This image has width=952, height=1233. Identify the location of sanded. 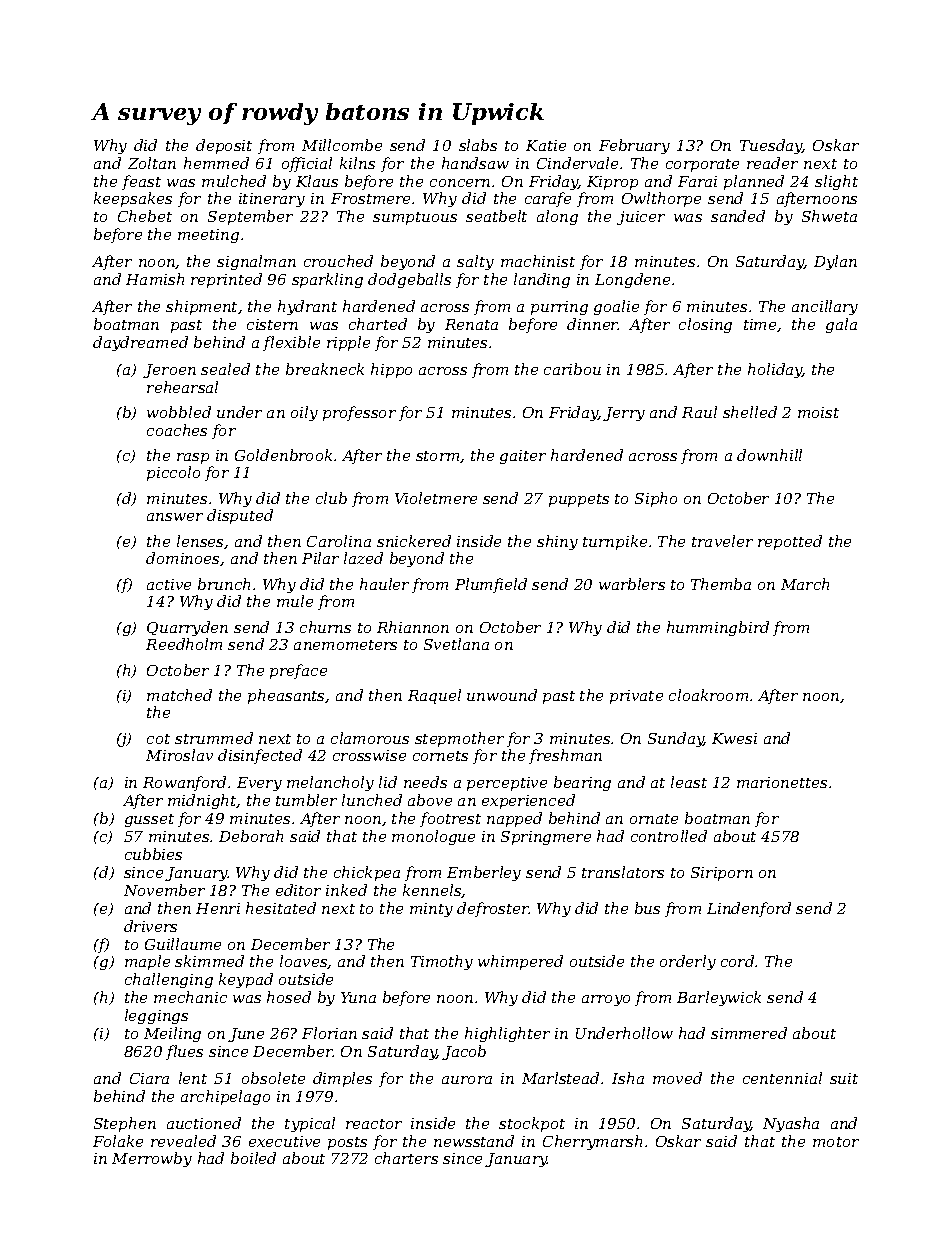
(738, 216).
